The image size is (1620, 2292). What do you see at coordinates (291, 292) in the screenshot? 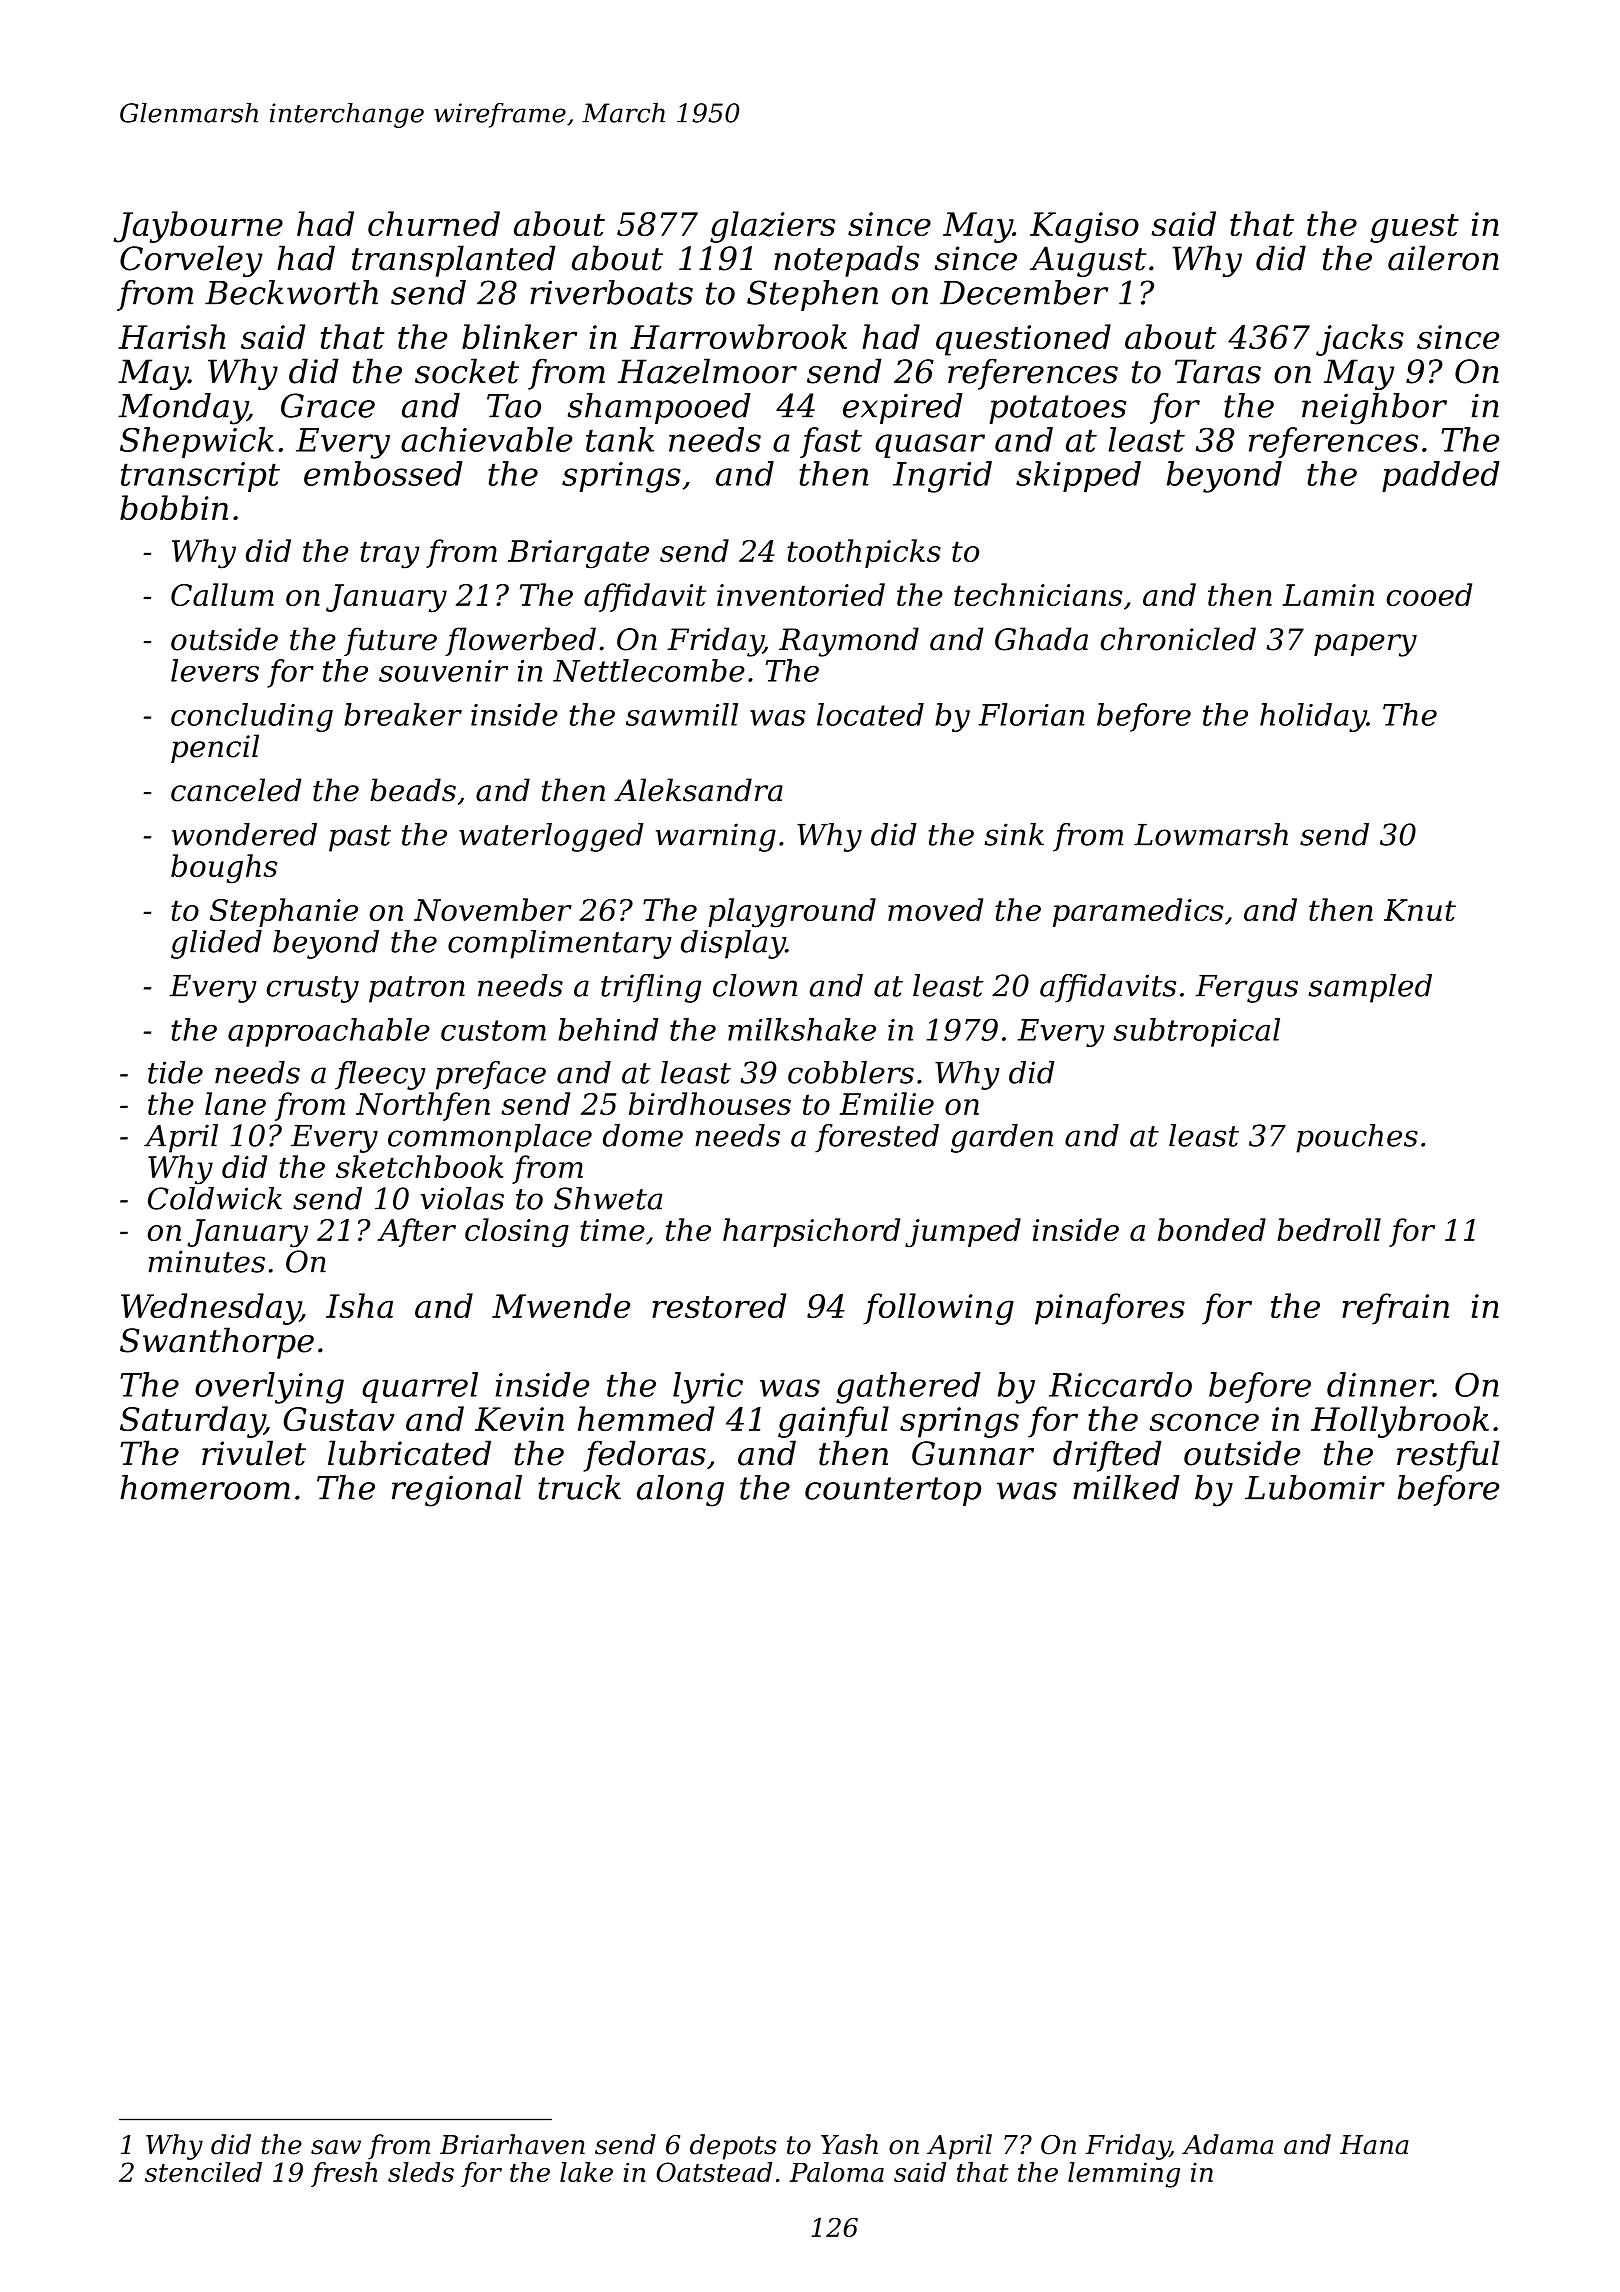
I see `Beckworth` at bounding box center [291, 292].
